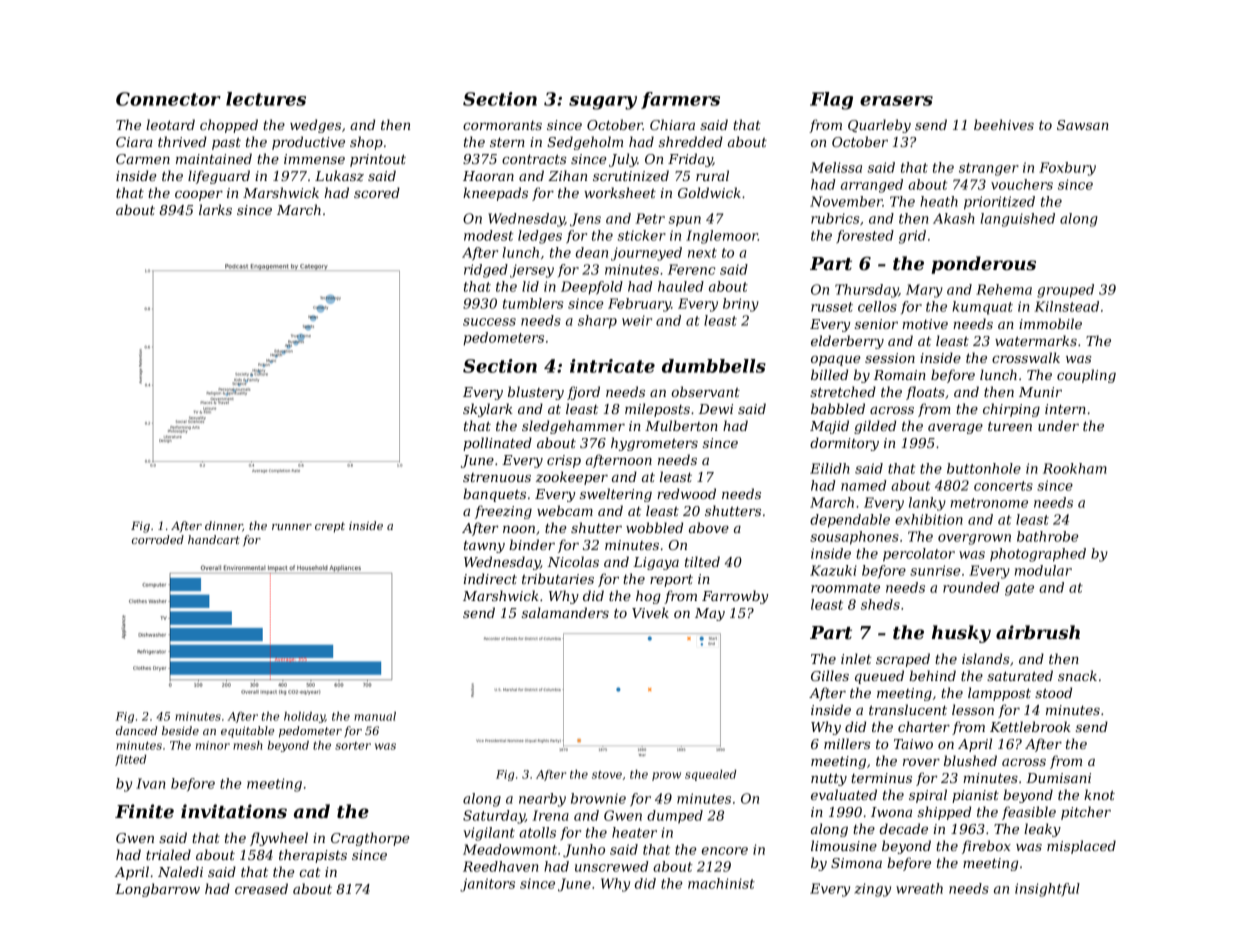 This page has height=952, width=1233. I want to click on freezing, so click(503, 512).
